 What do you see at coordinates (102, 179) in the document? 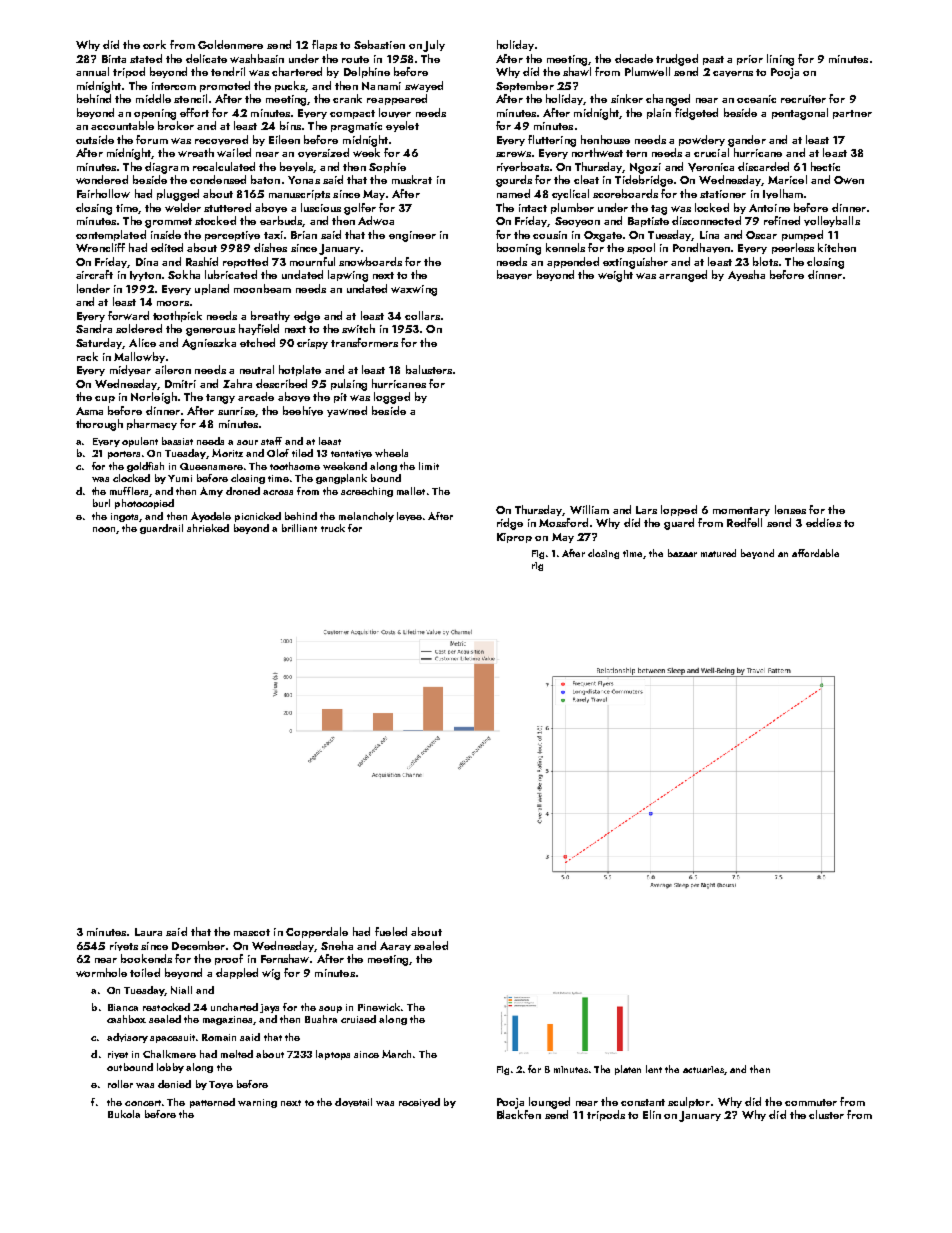
I see `wondered` at bounding box center [102, 179].
